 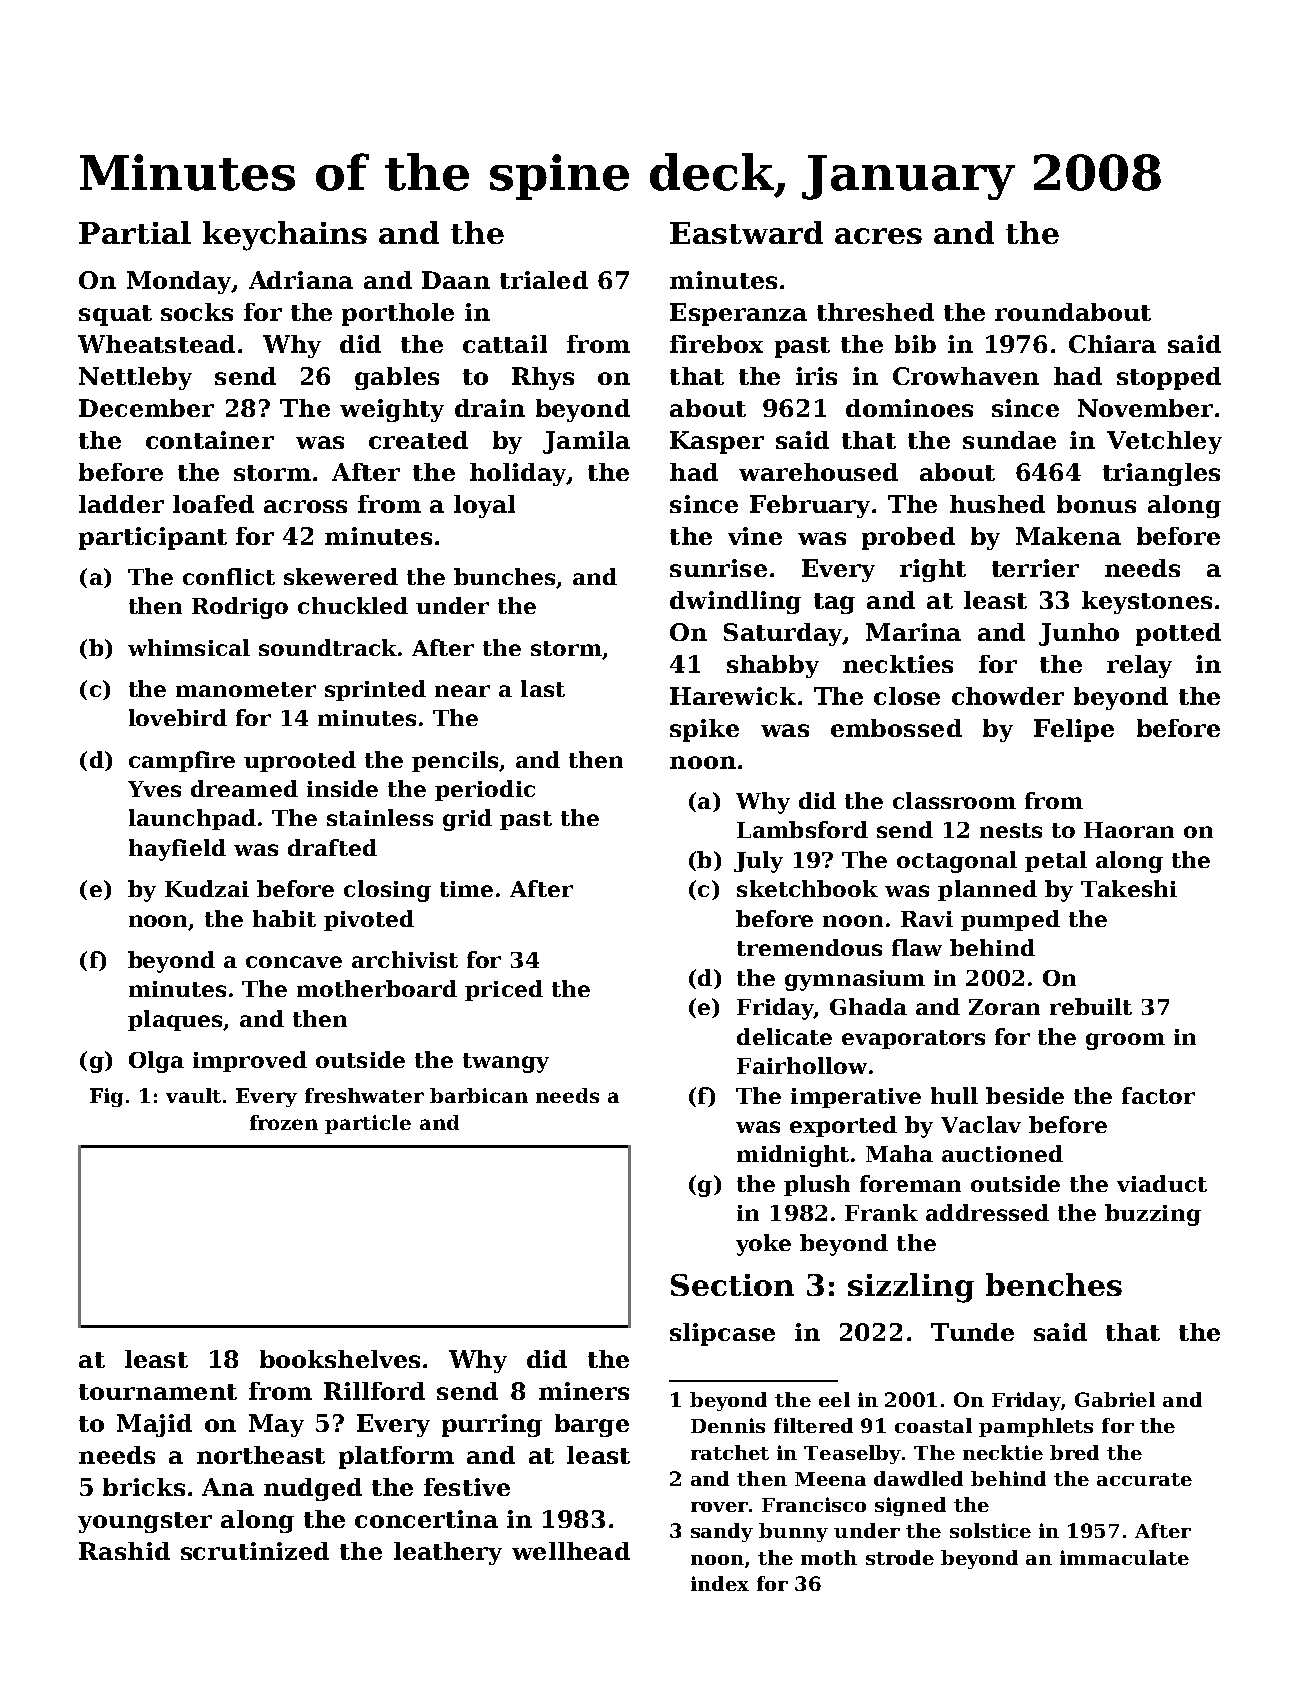 I want to click on plaques, so click(x=175, y=1020).
